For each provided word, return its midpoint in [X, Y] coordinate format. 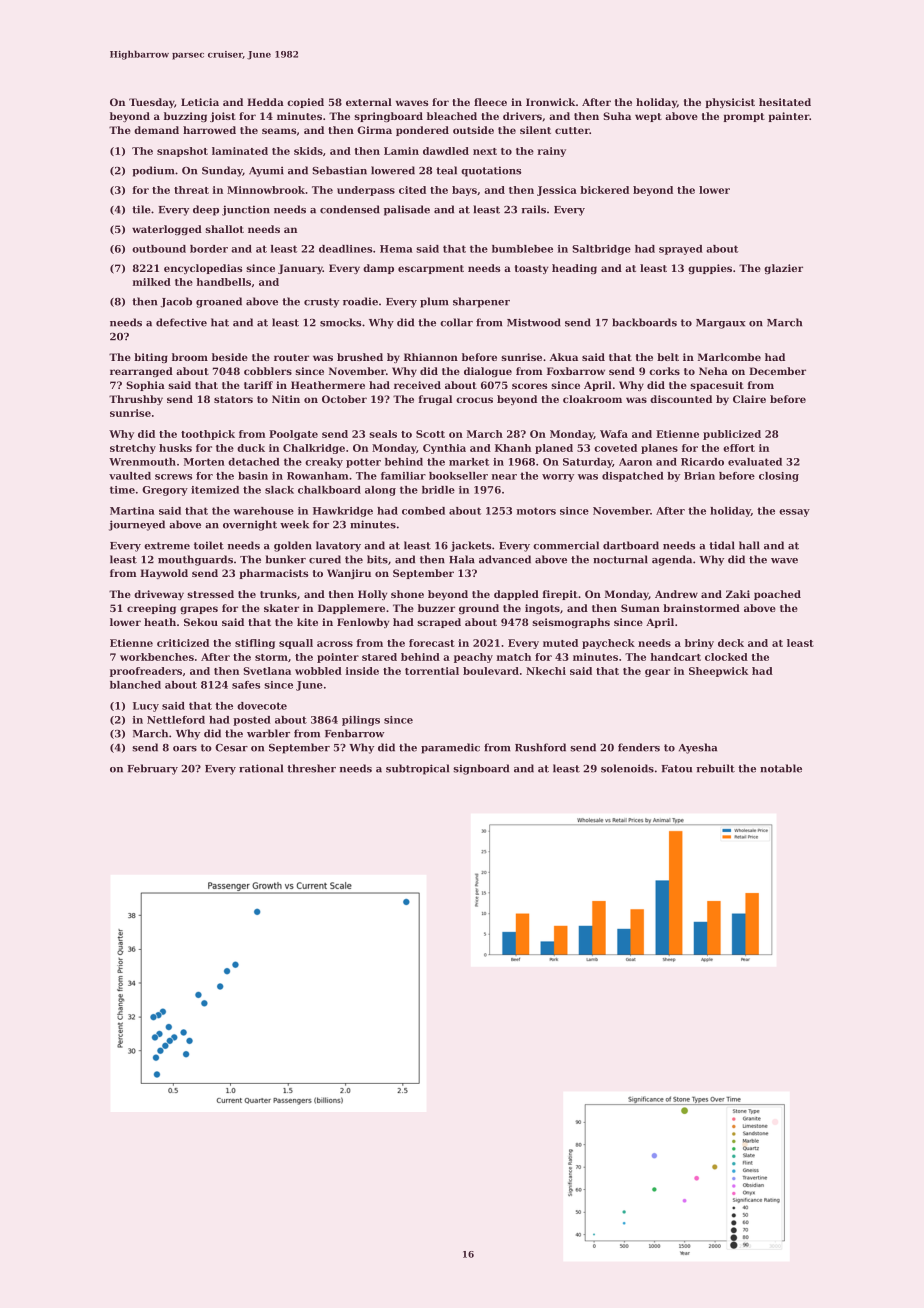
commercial [566, 545]
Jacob [176, 302]
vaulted [130, 476]
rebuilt [715, 768]
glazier [783, 269]
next [485, 151]
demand [156, 130]
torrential [432, 671]
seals [383, 434]
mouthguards [195, 560]
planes [659, 449]
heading [574, 269]
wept [648, 117]
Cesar [231, 748]
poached [777, 595]
